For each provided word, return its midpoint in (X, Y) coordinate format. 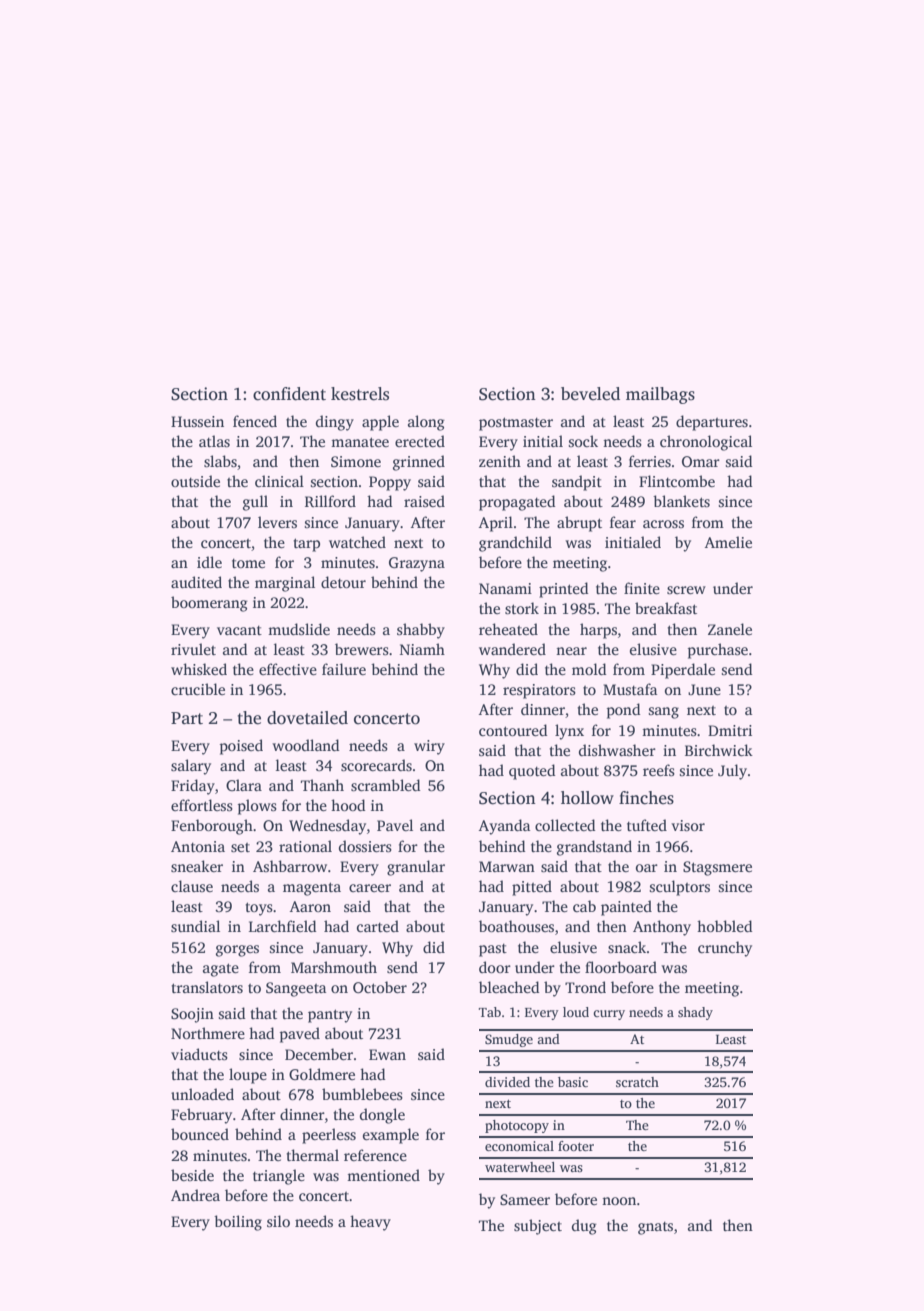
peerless (329, 1136)
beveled (590, 394)
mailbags (660, 395)
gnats (655, 1228)
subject (538, 1227)
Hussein (197, 421)
